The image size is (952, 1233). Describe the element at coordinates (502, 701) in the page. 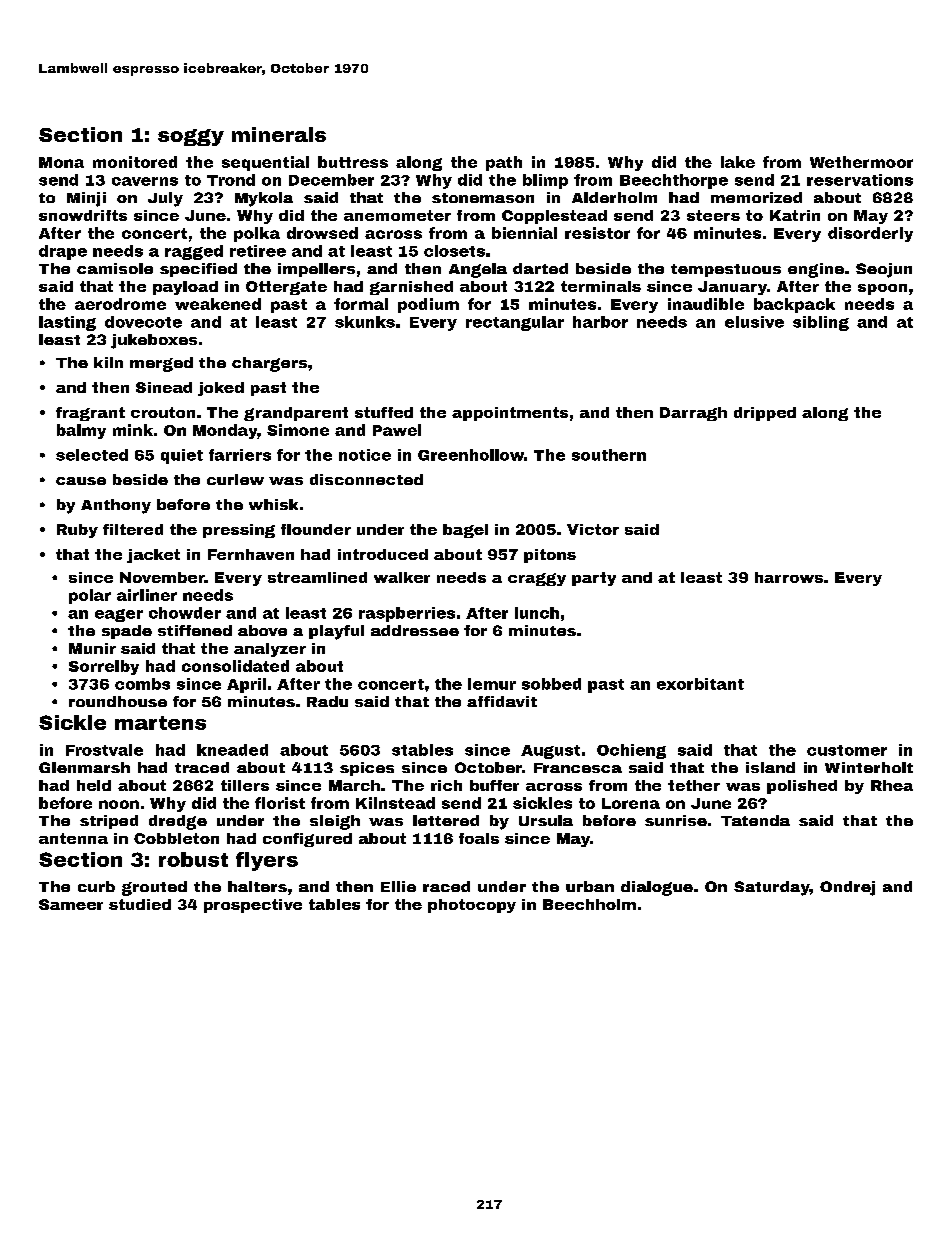

I see `affidavit` at that location.
